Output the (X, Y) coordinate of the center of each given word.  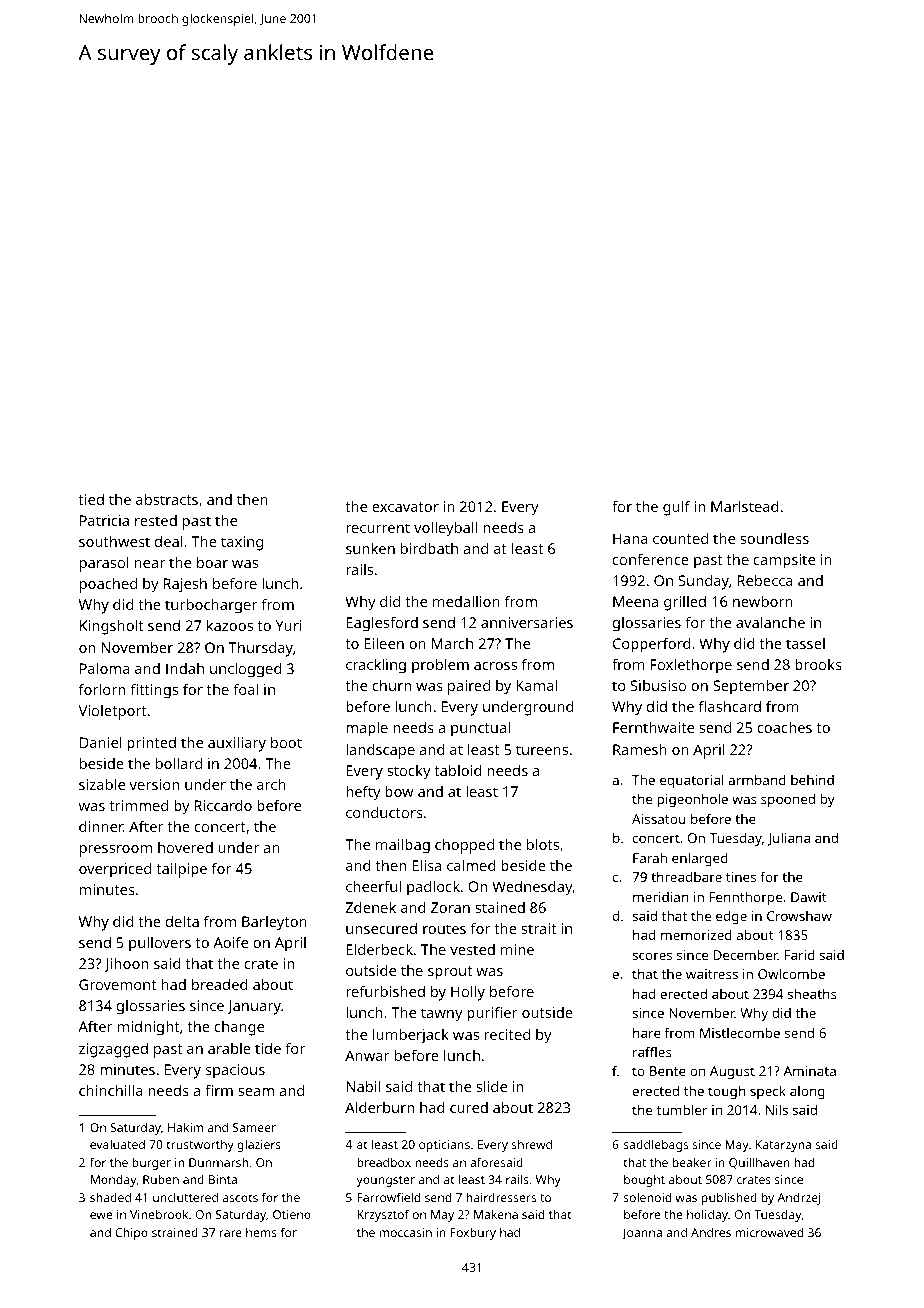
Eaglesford (382, 624)
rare (231, 1233)
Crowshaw (799, 916)
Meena (635, 601)
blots (543, 844)
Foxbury (473, 1234)
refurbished (385, 991)
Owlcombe (791, 973)
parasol (104, 564)
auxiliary (237, 744)
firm (219, 1090)
